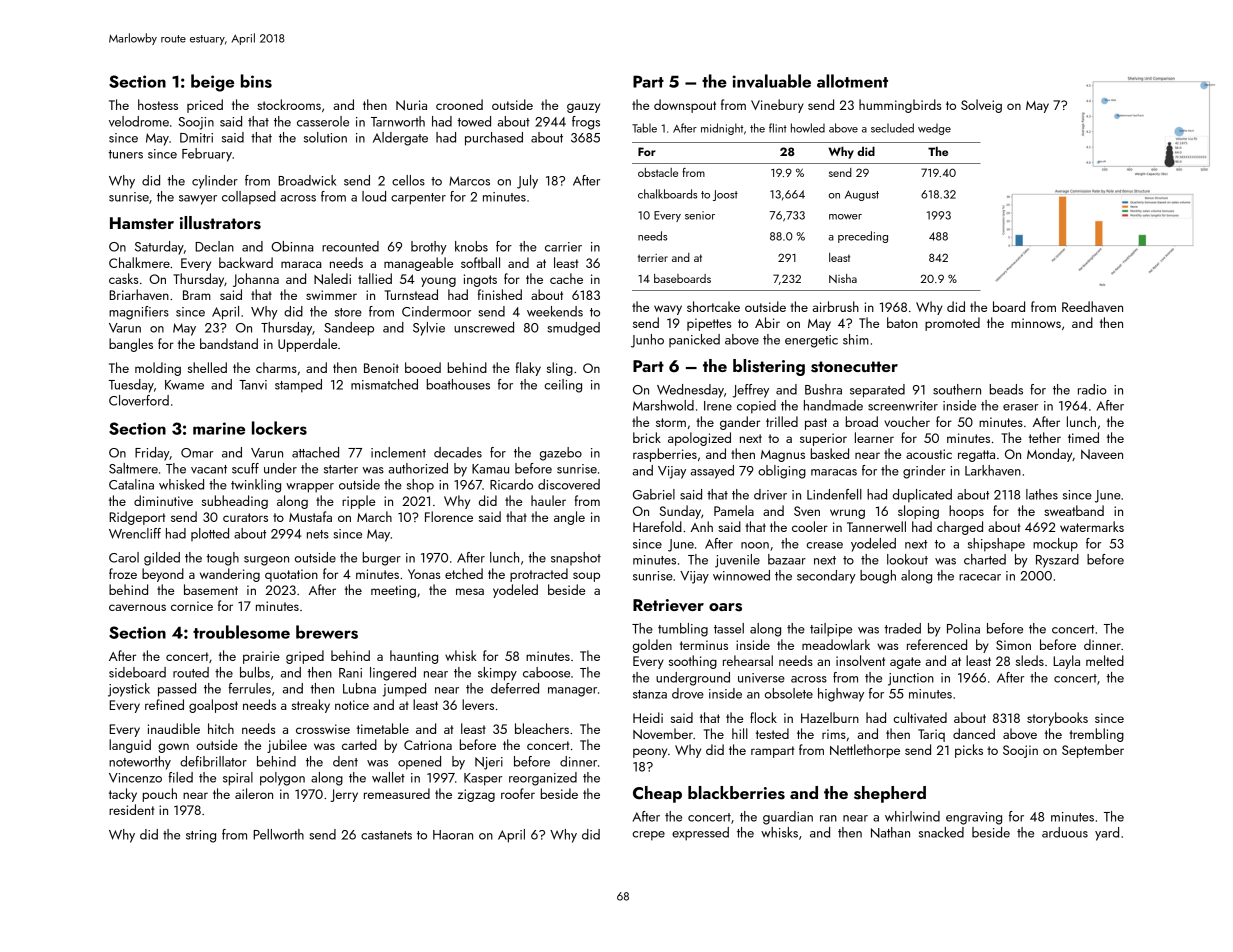 Image resolution: width=1233 pixels, height=952 pixels. I want to click on duplicated, so click(922, 496).
